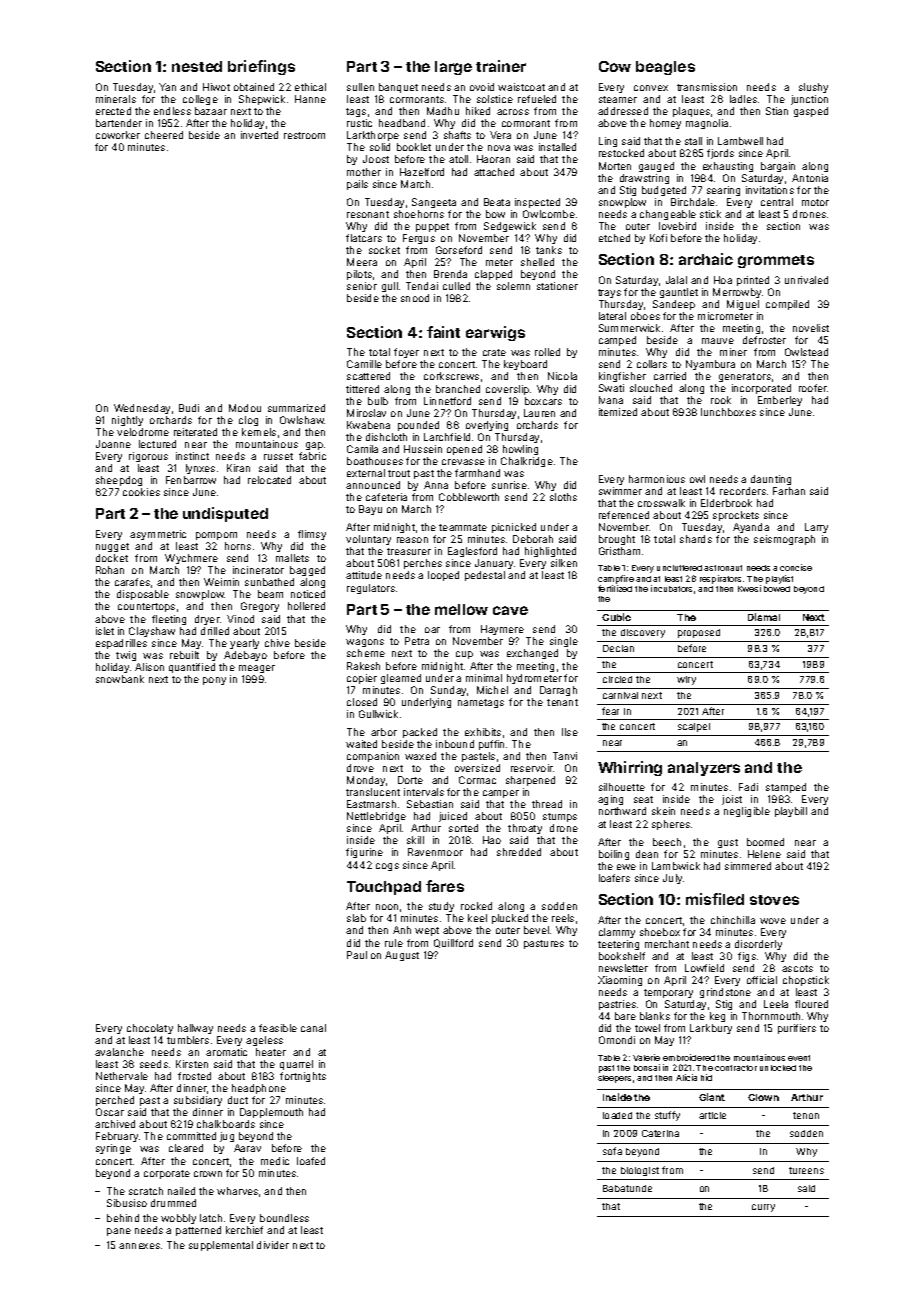 The height and width of the screenshot is (1308, 924). What do you see at coordinates (149, 667) in the screenshot?
I see `Alison` at bounding box center [149, 667].
